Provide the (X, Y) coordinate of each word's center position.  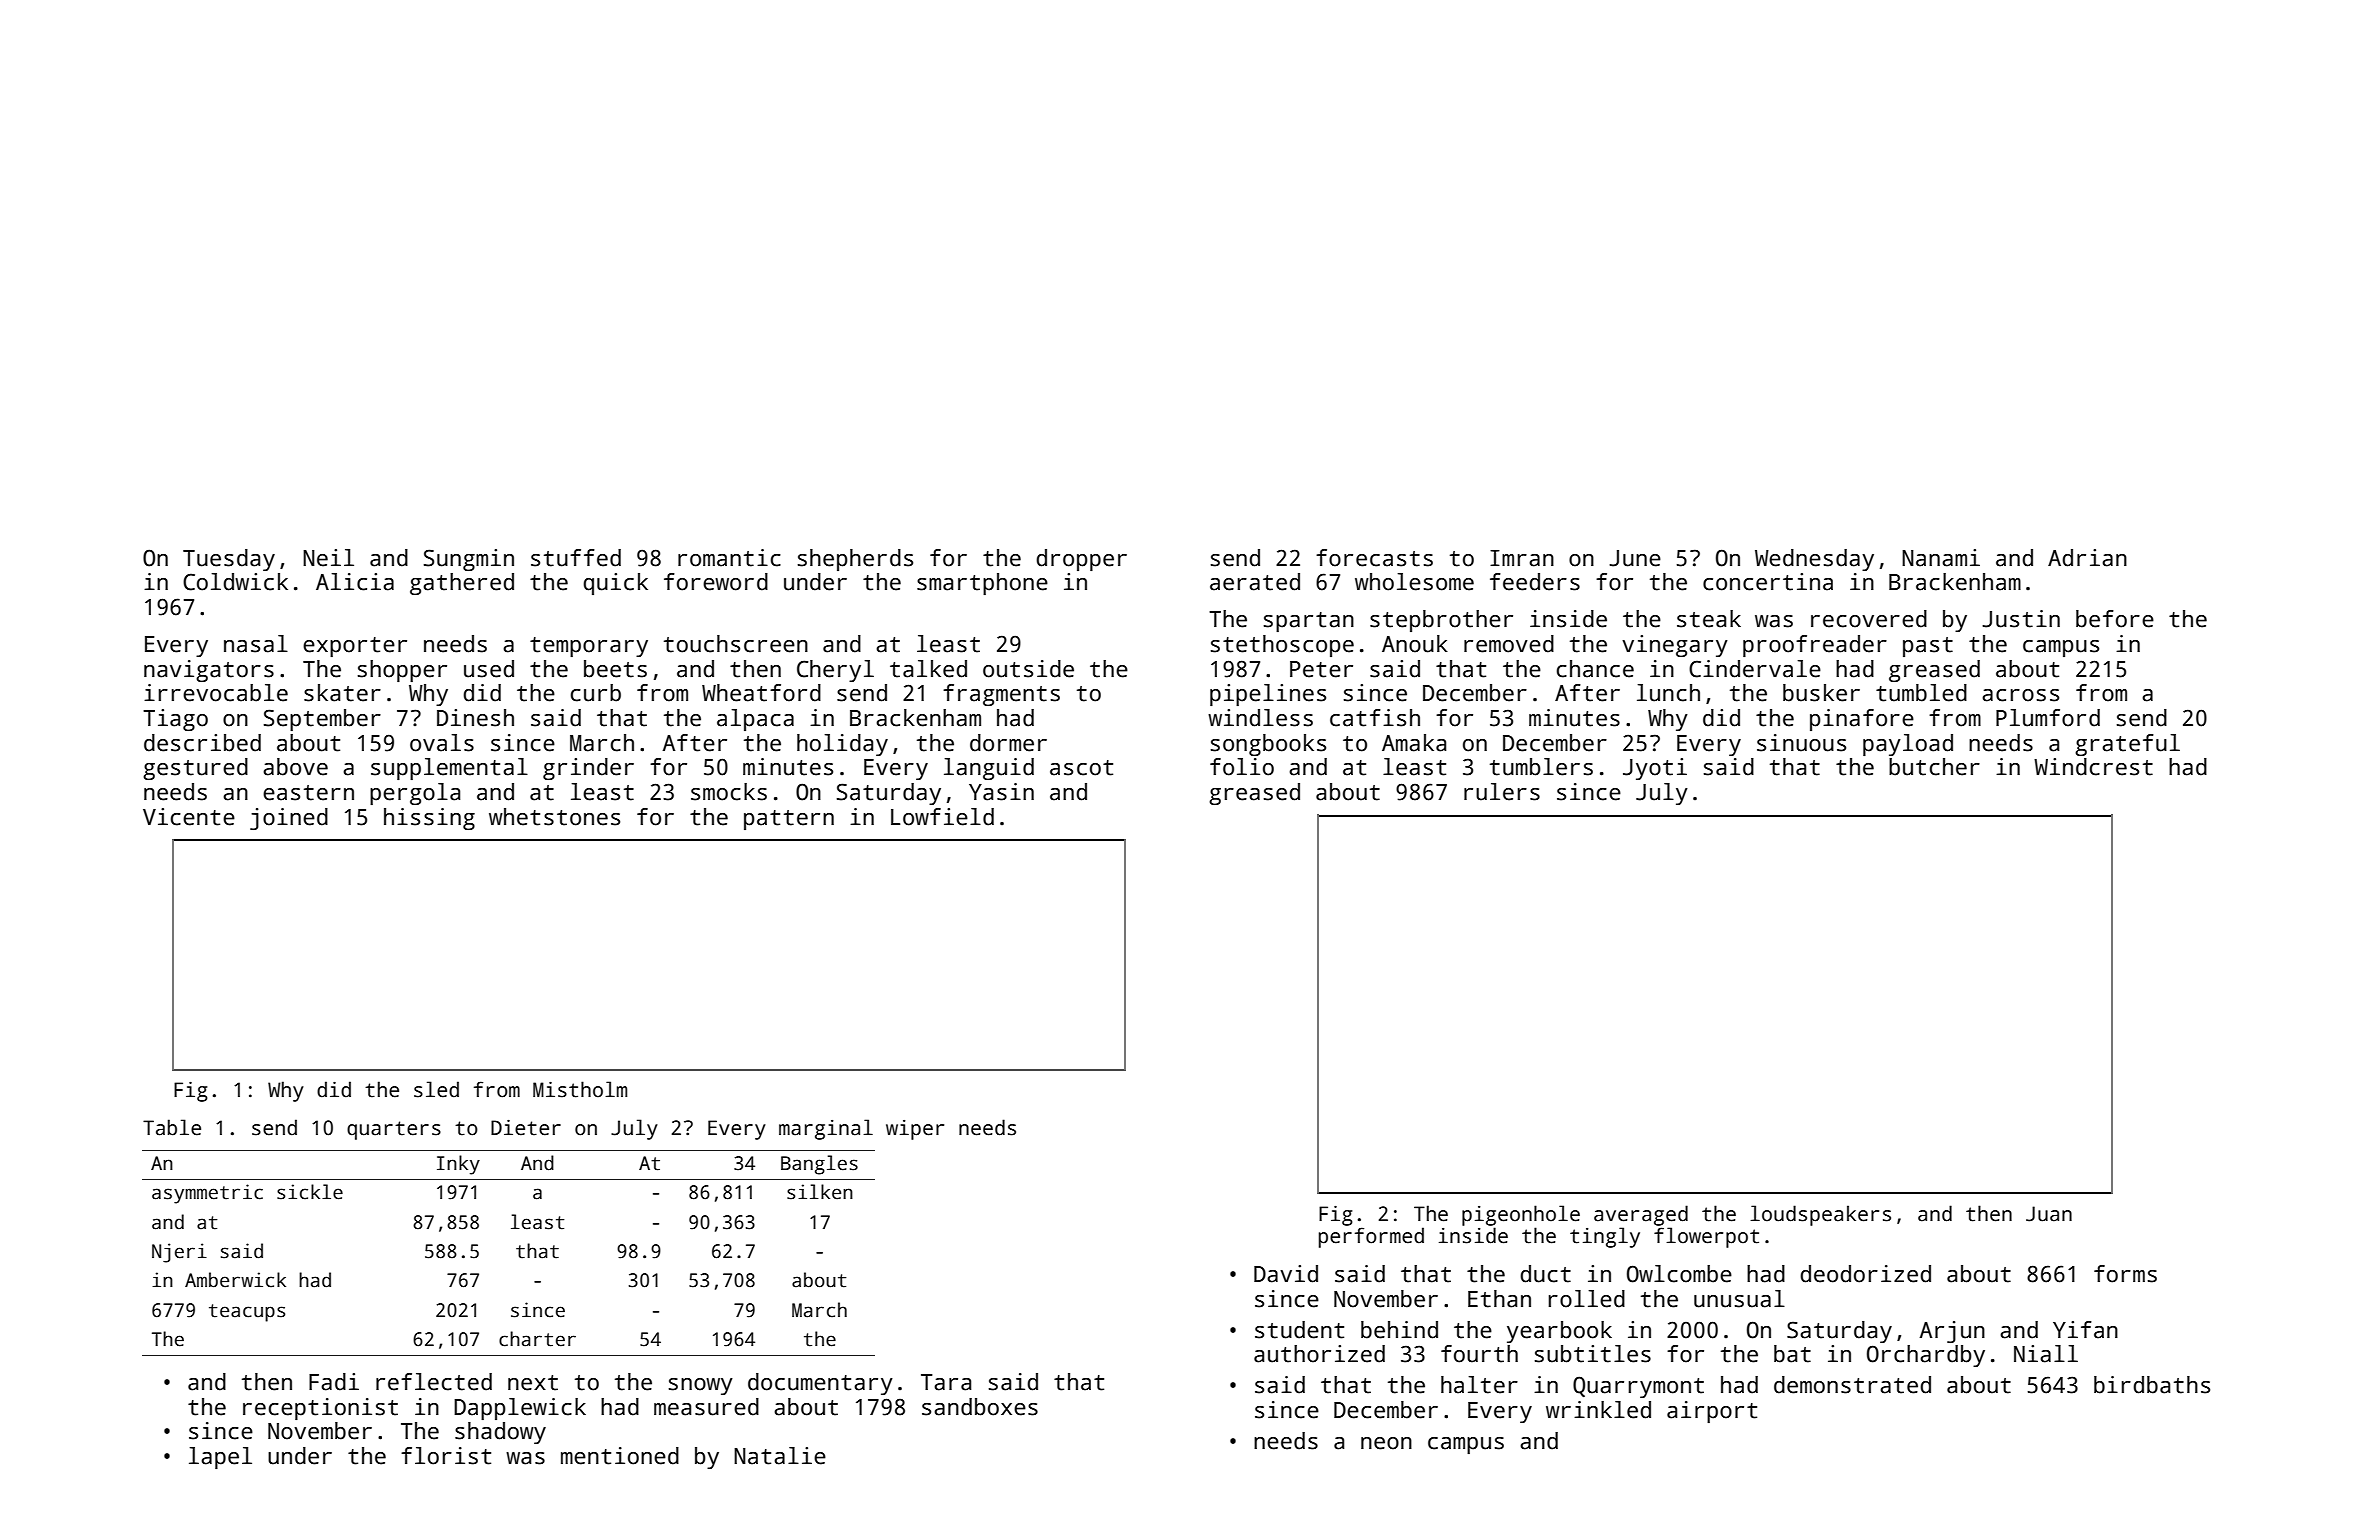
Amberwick (235, 1280)
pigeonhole (1521, 1215)
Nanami (1941, 558)
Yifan (2085, 1330)
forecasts (1374, 558)
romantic (729, 558)
